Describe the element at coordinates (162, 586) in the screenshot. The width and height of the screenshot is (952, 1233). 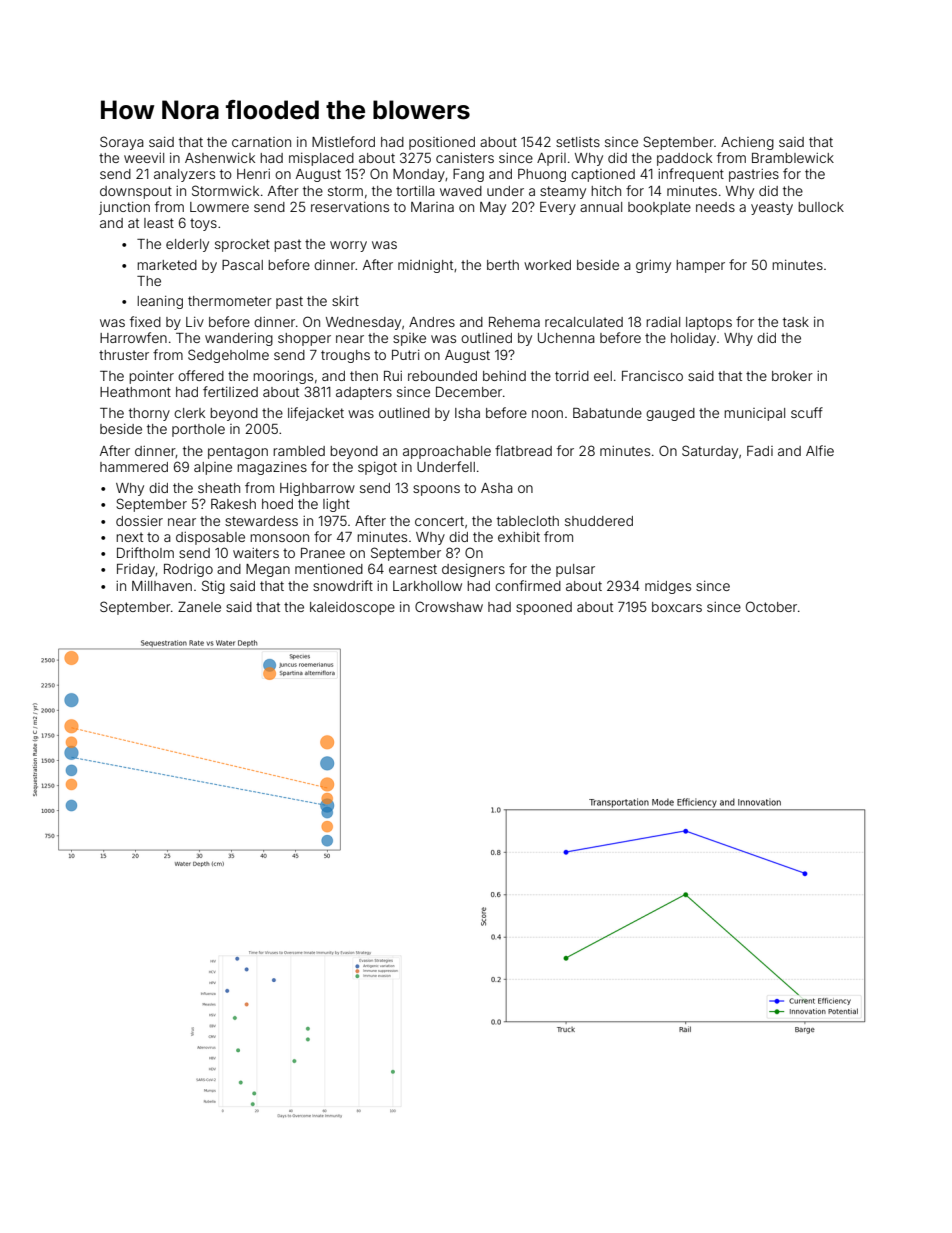
I see `Millhaven` at that location.
